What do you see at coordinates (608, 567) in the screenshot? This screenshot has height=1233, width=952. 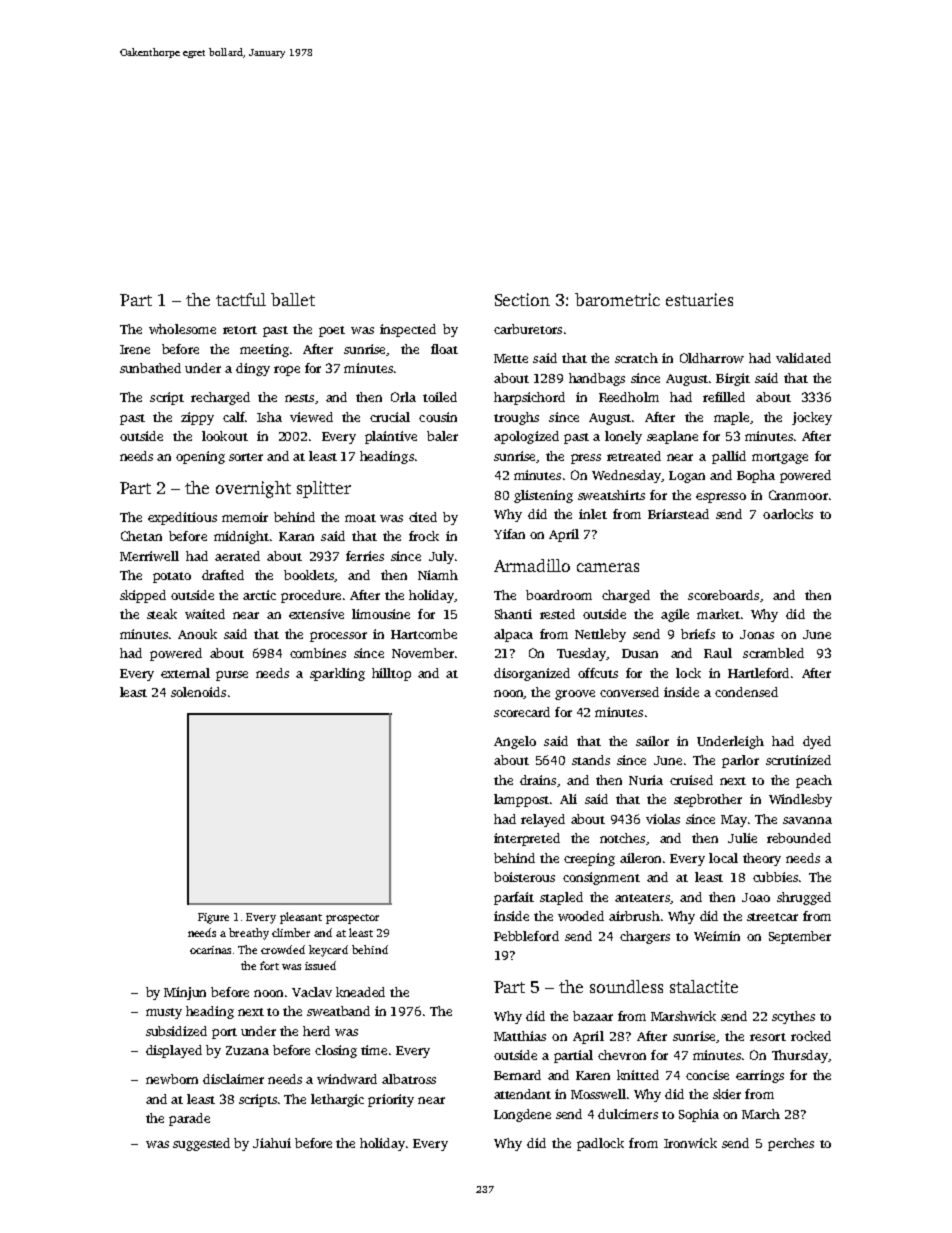 I see `cameras` at bounding box center [608, 567].
